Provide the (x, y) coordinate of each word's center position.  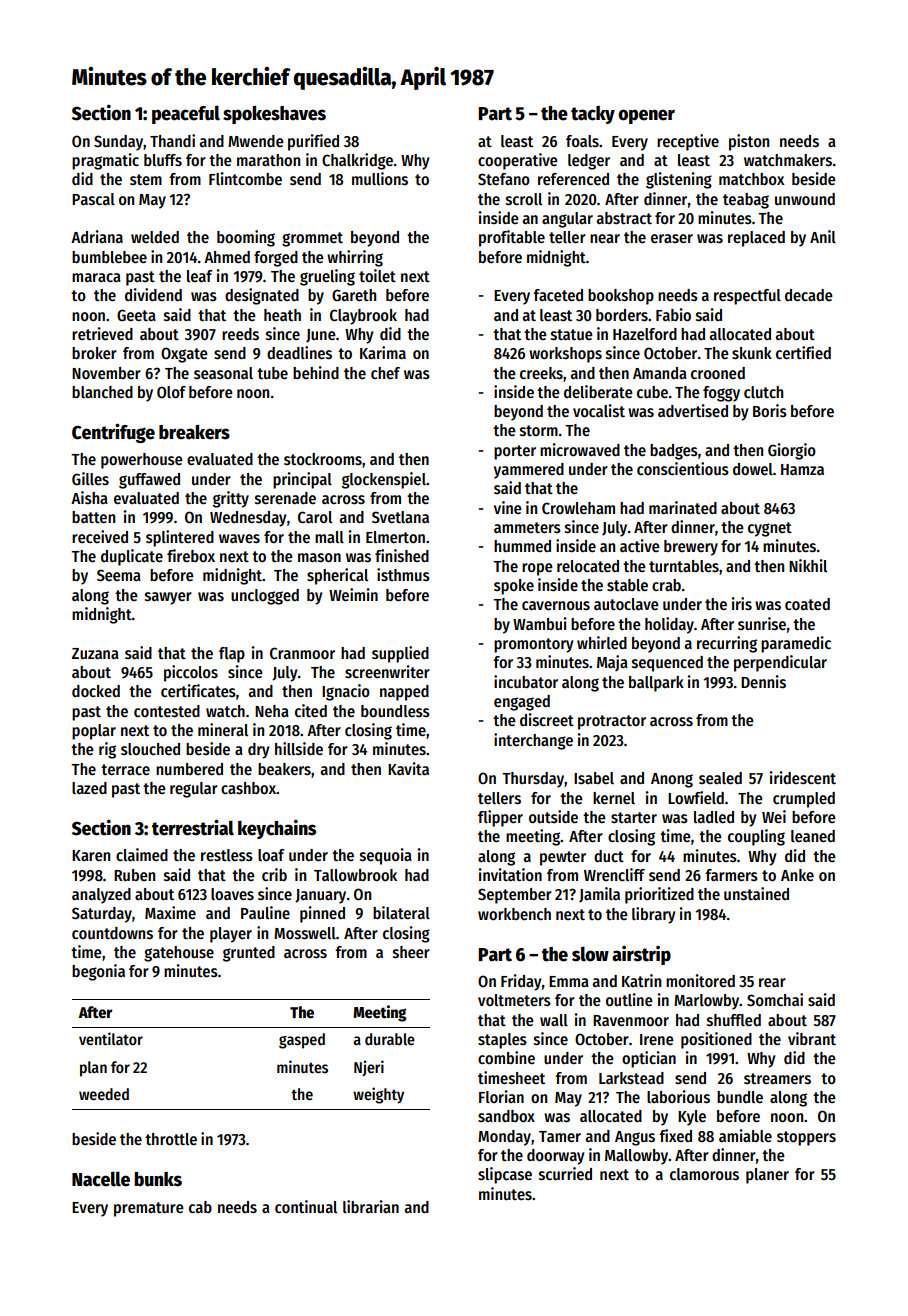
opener (646, 116)
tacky (593, 115)
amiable (745, 1135)
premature (149, 1209)
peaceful (186, 114)
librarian (371, 1206)
